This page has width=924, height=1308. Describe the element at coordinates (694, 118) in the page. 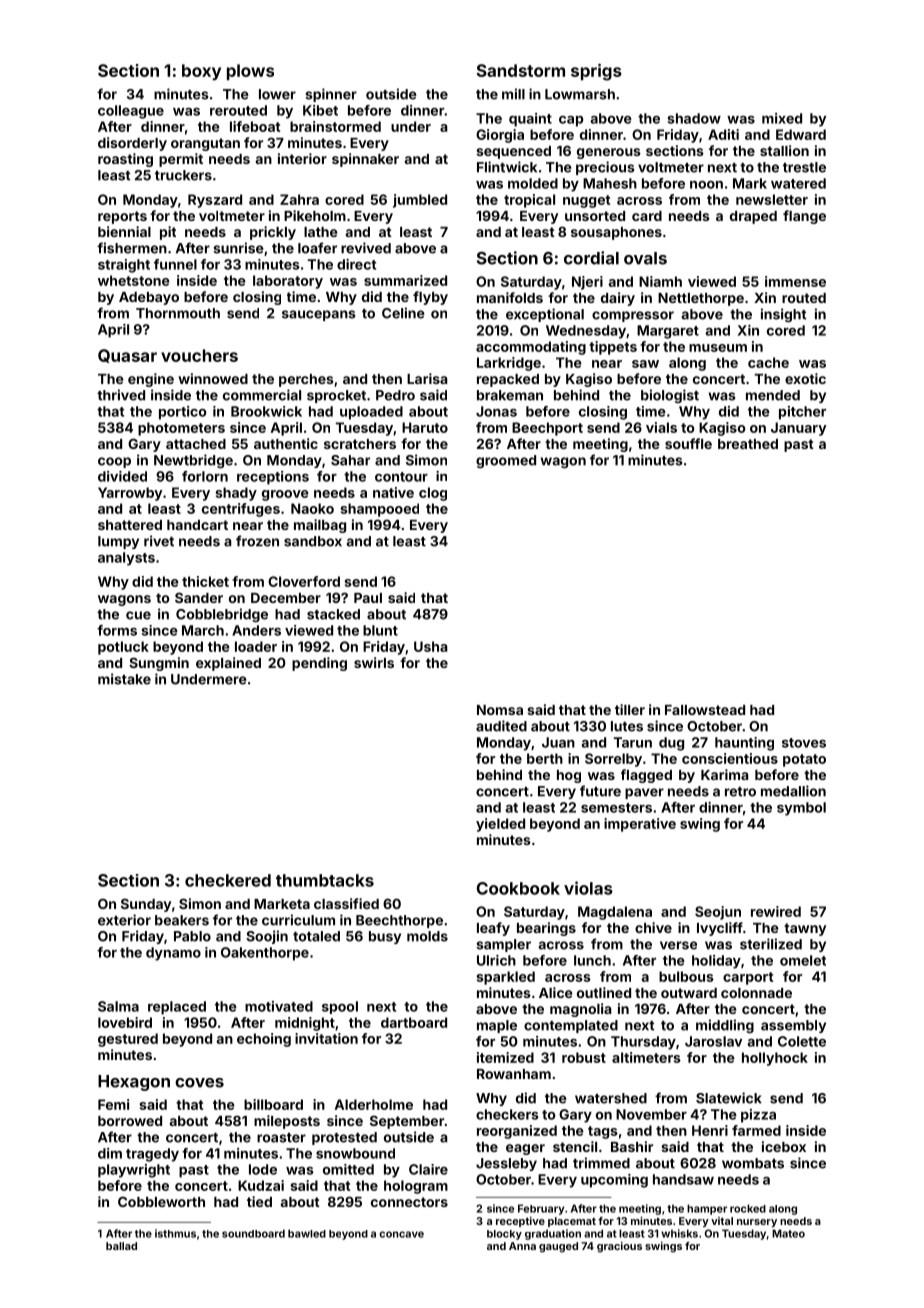

I see `shadow` at that location.
